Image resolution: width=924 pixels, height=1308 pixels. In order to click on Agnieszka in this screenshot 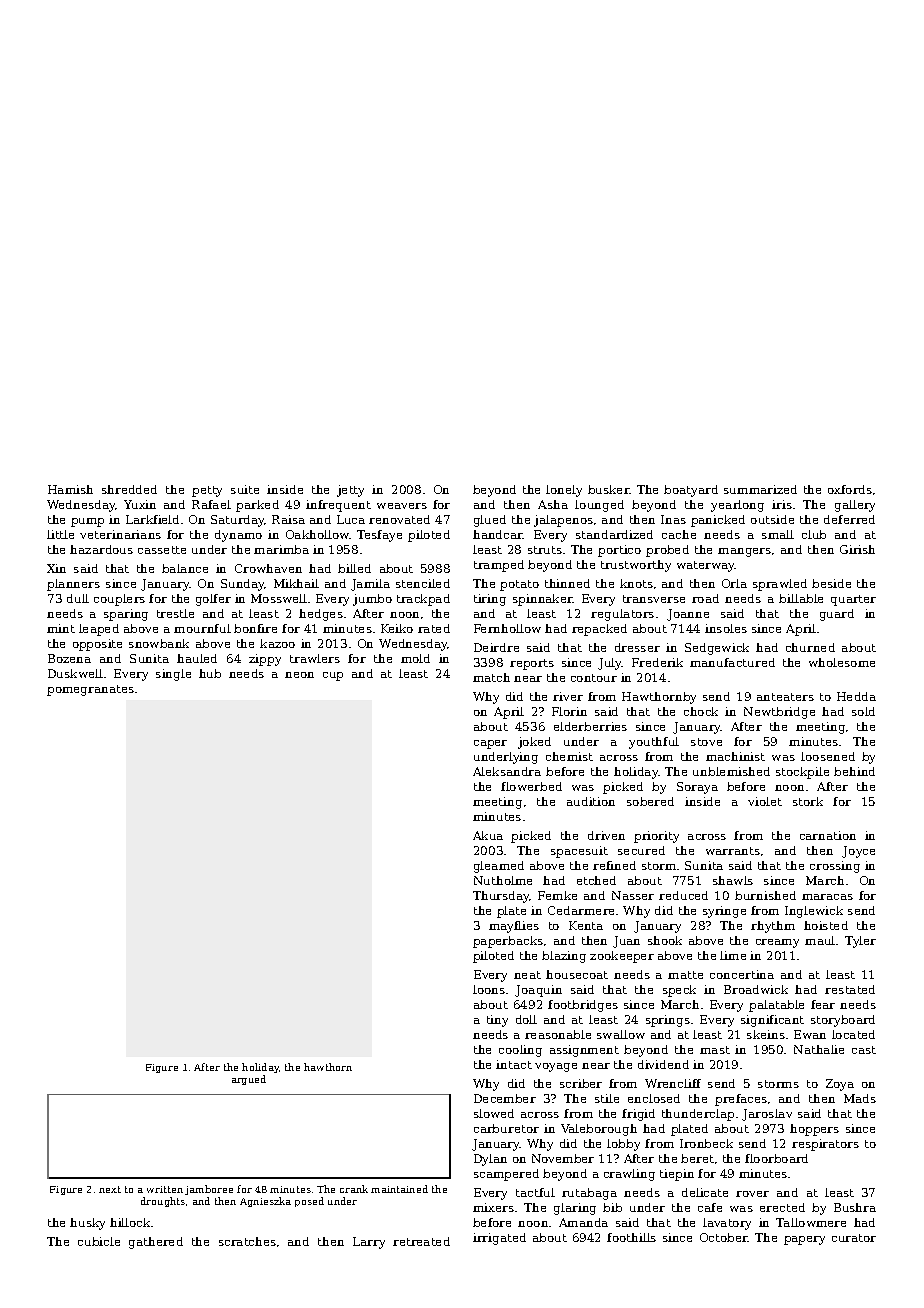, I will do `click(265, 1202)`.
